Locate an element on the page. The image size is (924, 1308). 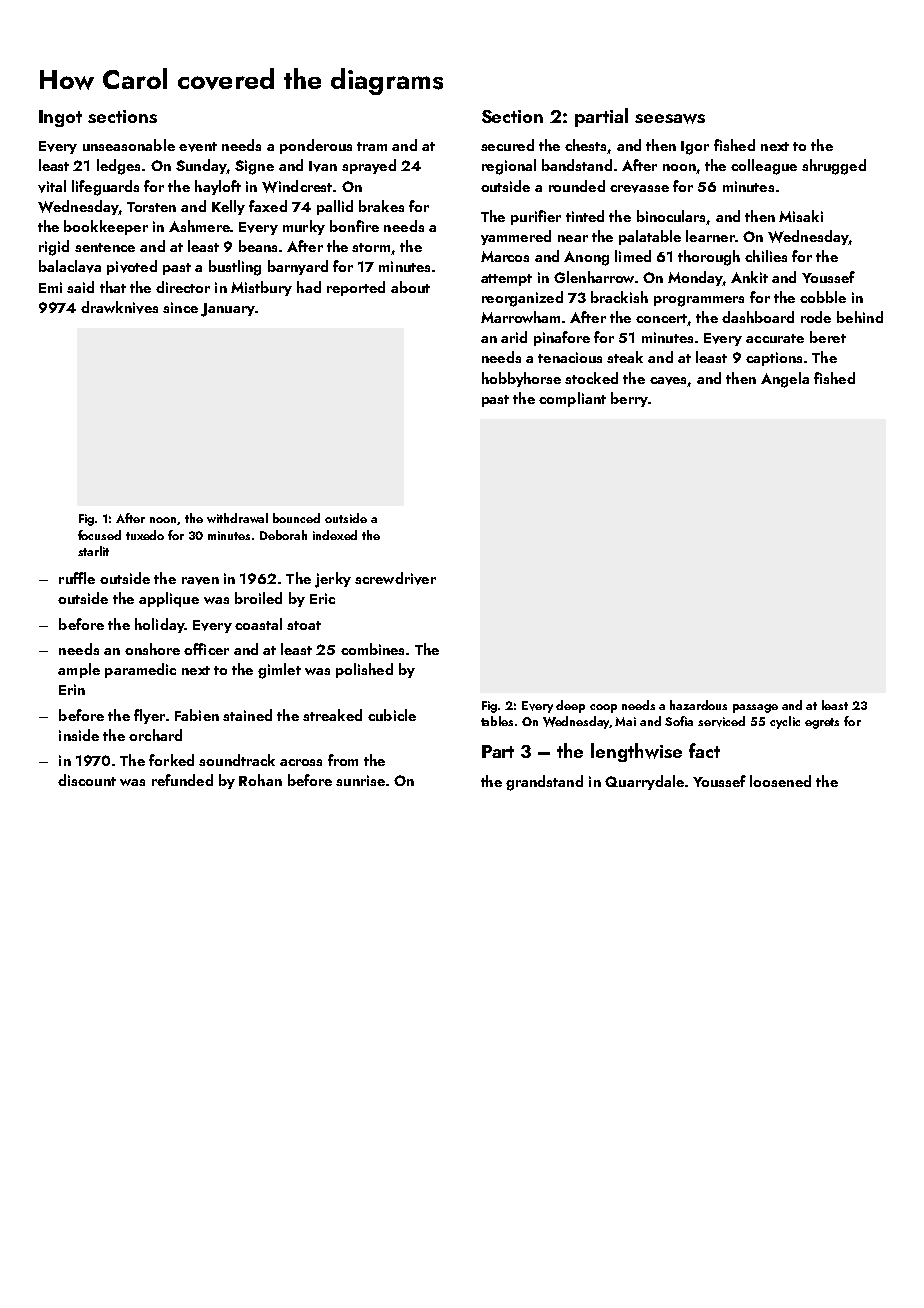
seesaws is located at coordinates (670, 119).
